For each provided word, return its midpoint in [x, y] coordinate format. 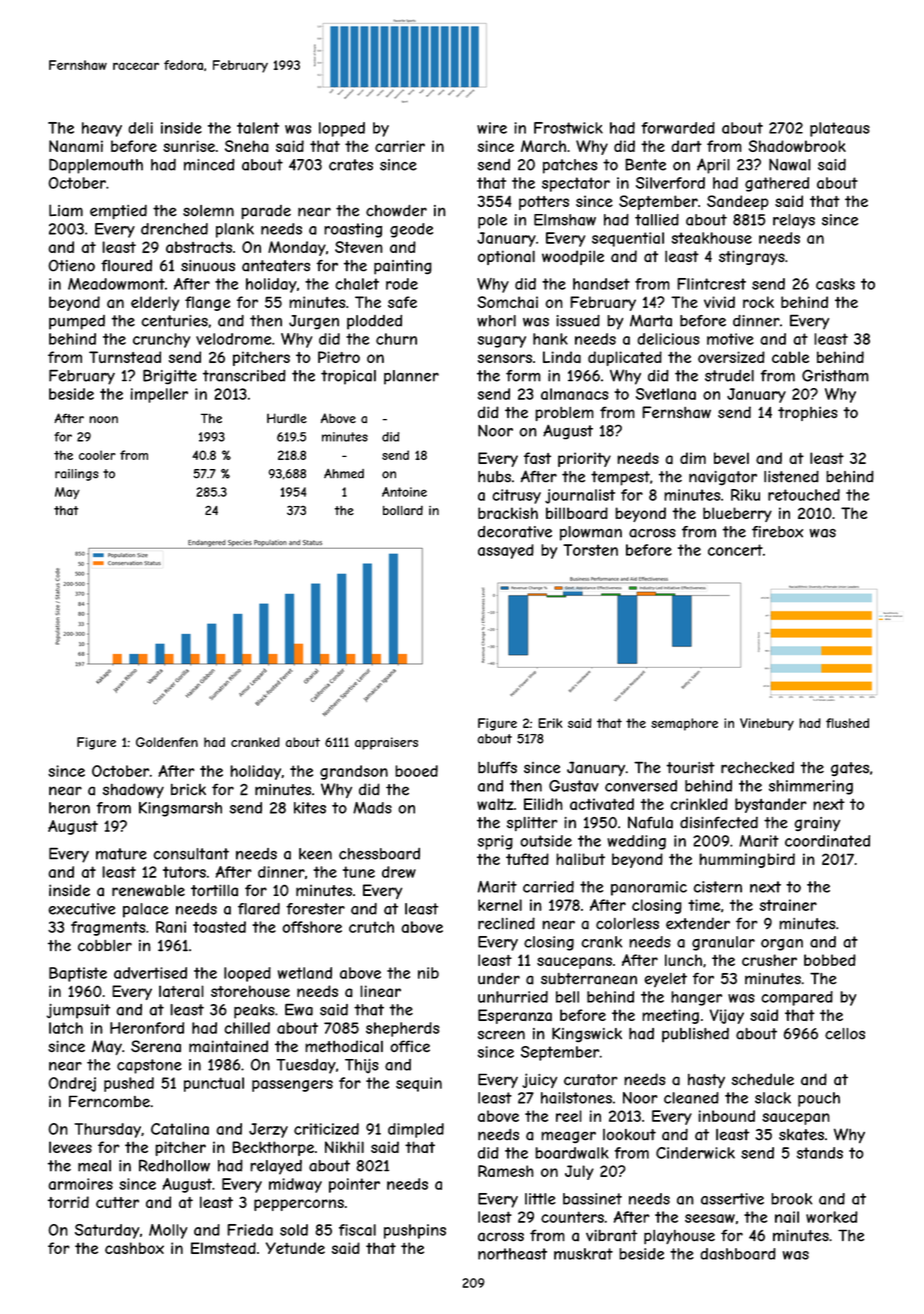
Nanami [76, 146]
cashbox [134, 1248]
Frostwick [568, 128]
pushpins [415, 1231]
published [695, 1035]
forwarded [678, 128]
